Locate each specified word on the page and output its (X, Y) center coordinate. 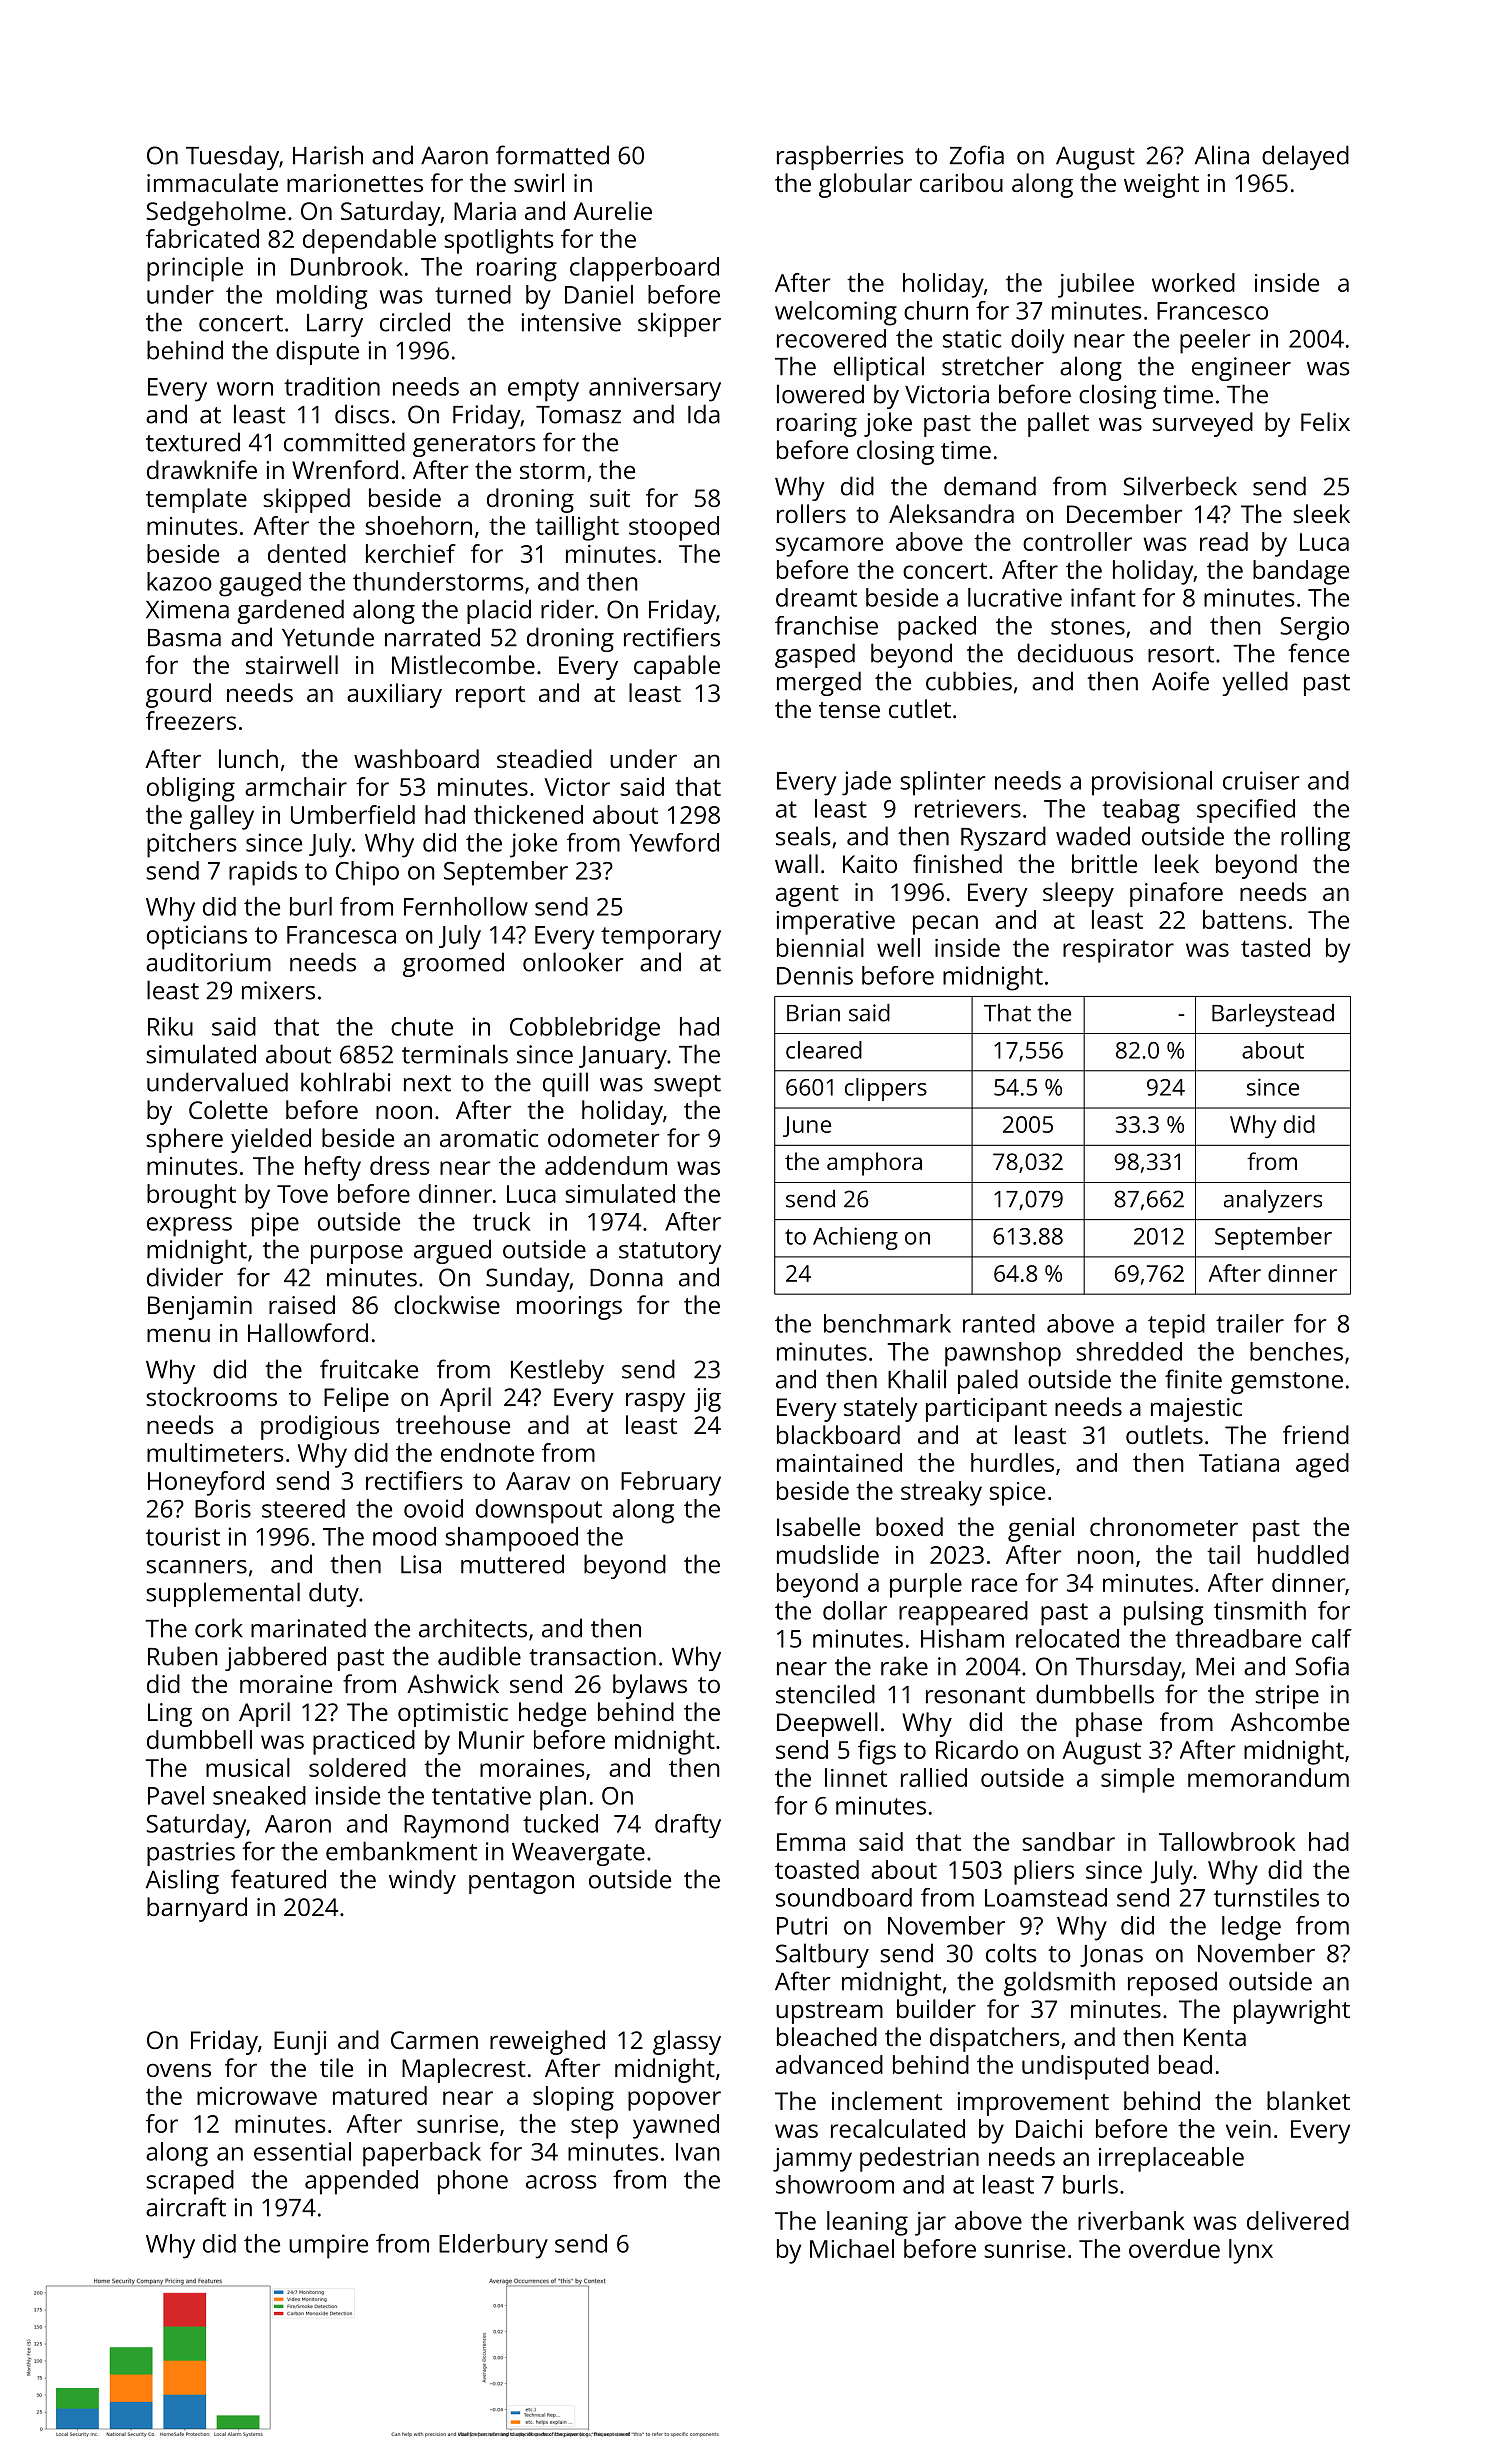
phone (473, 2182)
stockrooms (211, 1396)
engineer (1241, 369)
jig (707, 1400)
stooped (674, 528)
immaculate (212, 182)
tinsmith (1260, 1610)
